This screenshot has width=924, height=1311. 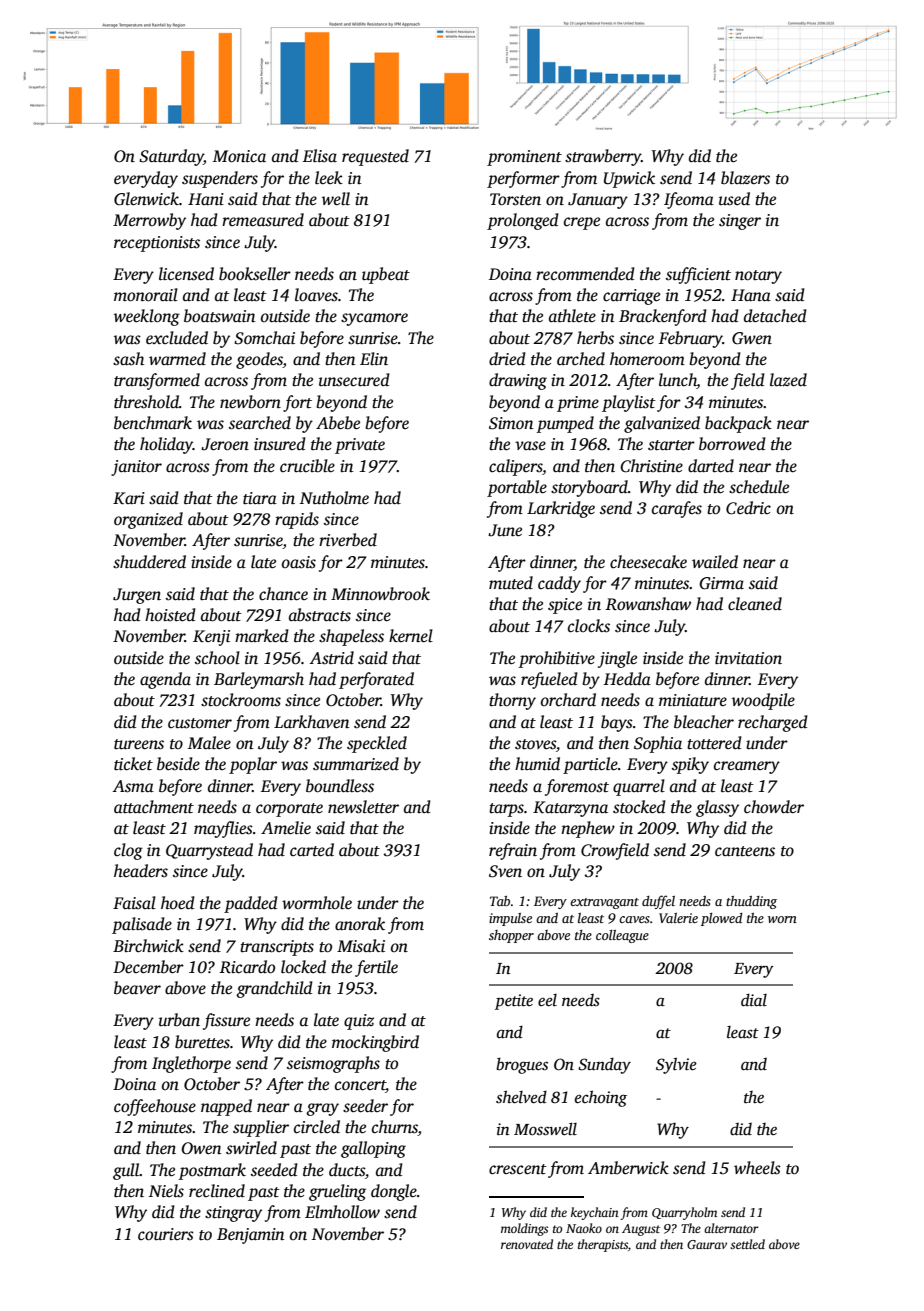 I want to click on sycamore, so click(x=374, y=319).
